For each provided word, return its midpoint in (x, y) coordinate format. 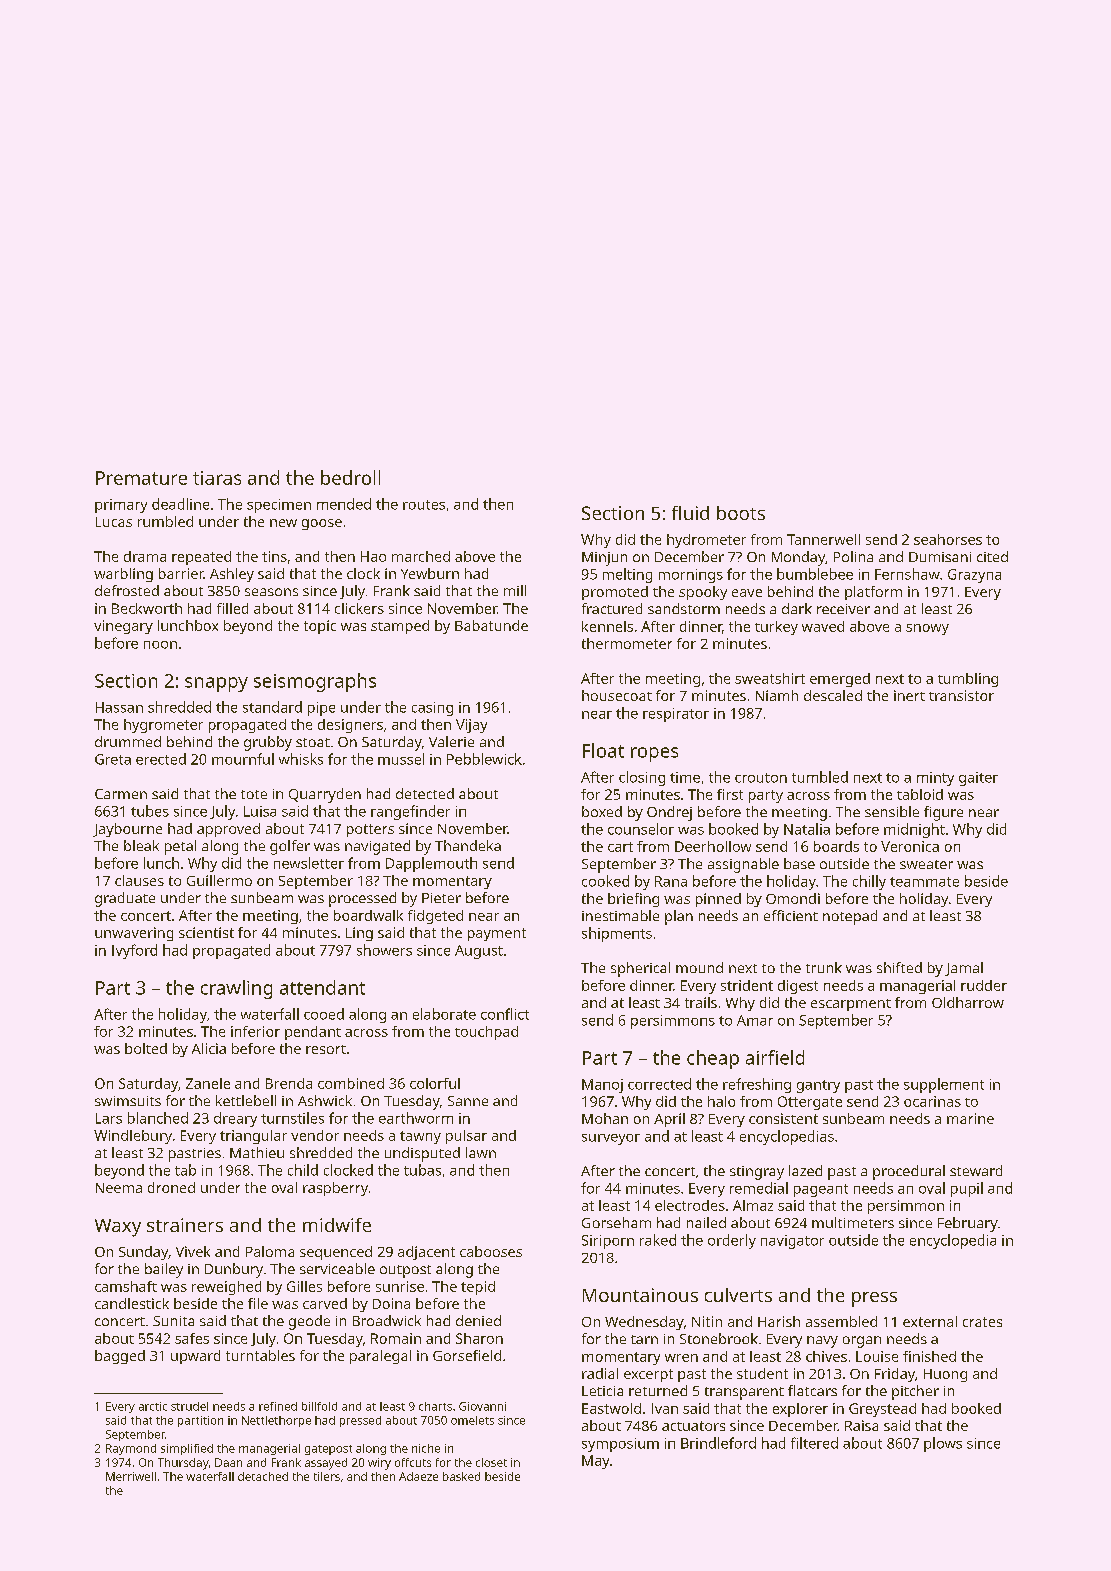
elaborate (444, 1014)
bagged (120, 1357)
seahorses (948, 539)
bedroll (350, 477)
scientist (206, 932)
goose (322, 524)
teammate (924, 882)
